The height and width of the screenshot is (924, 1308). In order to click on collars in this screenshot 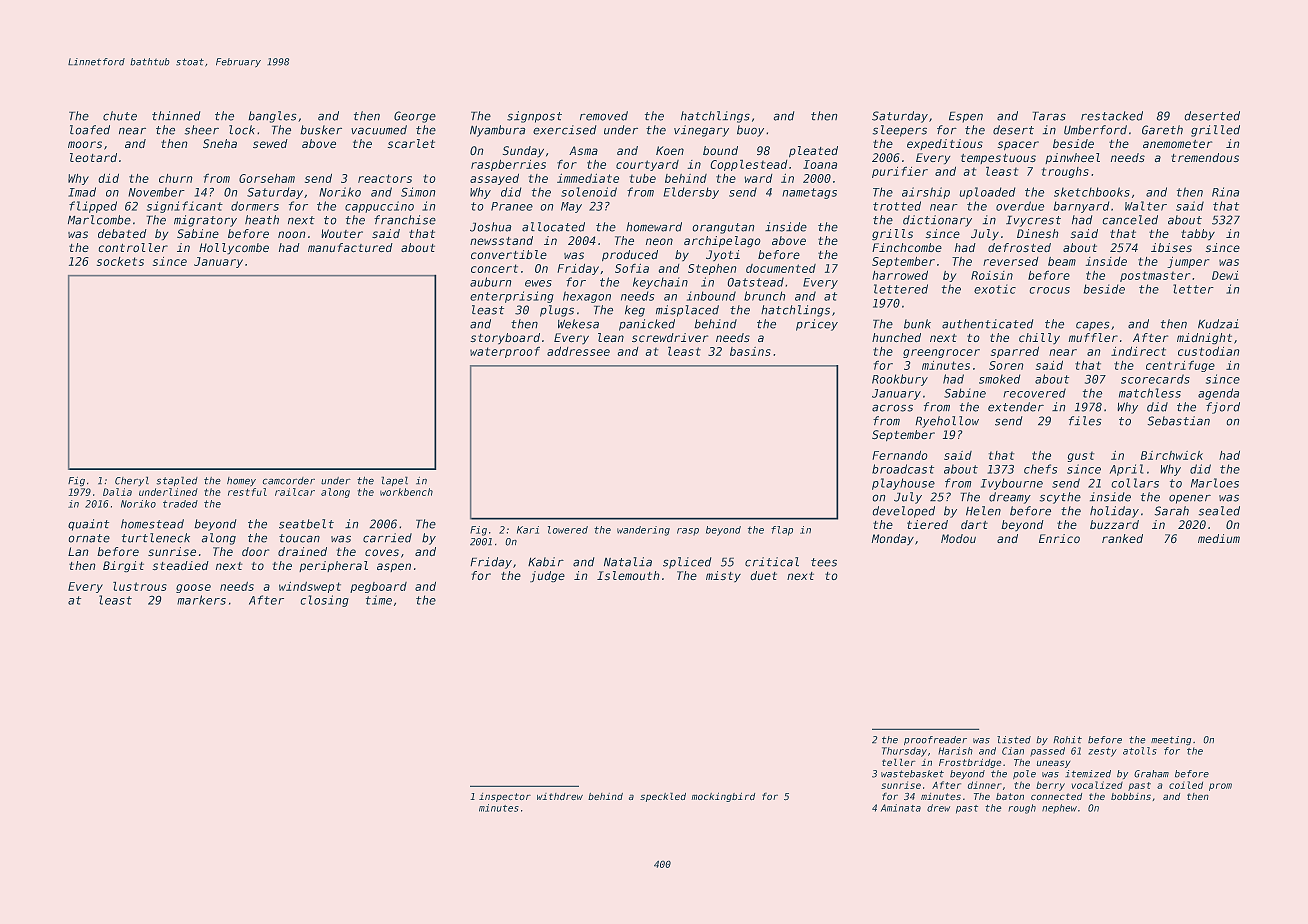, I will do `click(1135, 483)`.
